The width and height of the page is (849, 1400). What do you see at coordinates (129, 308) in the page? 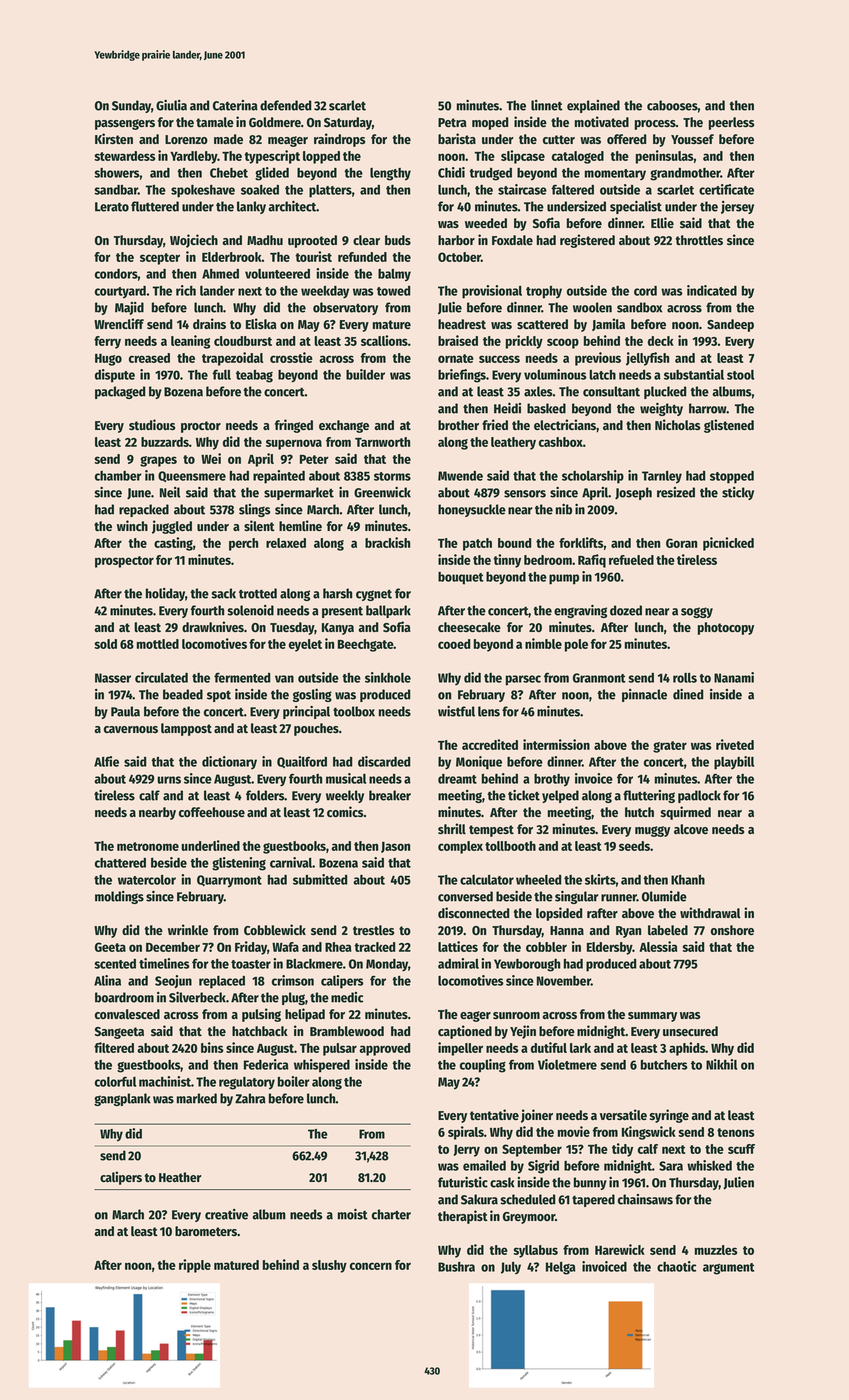
I see `Majid` at bounding box center [129, 308].
